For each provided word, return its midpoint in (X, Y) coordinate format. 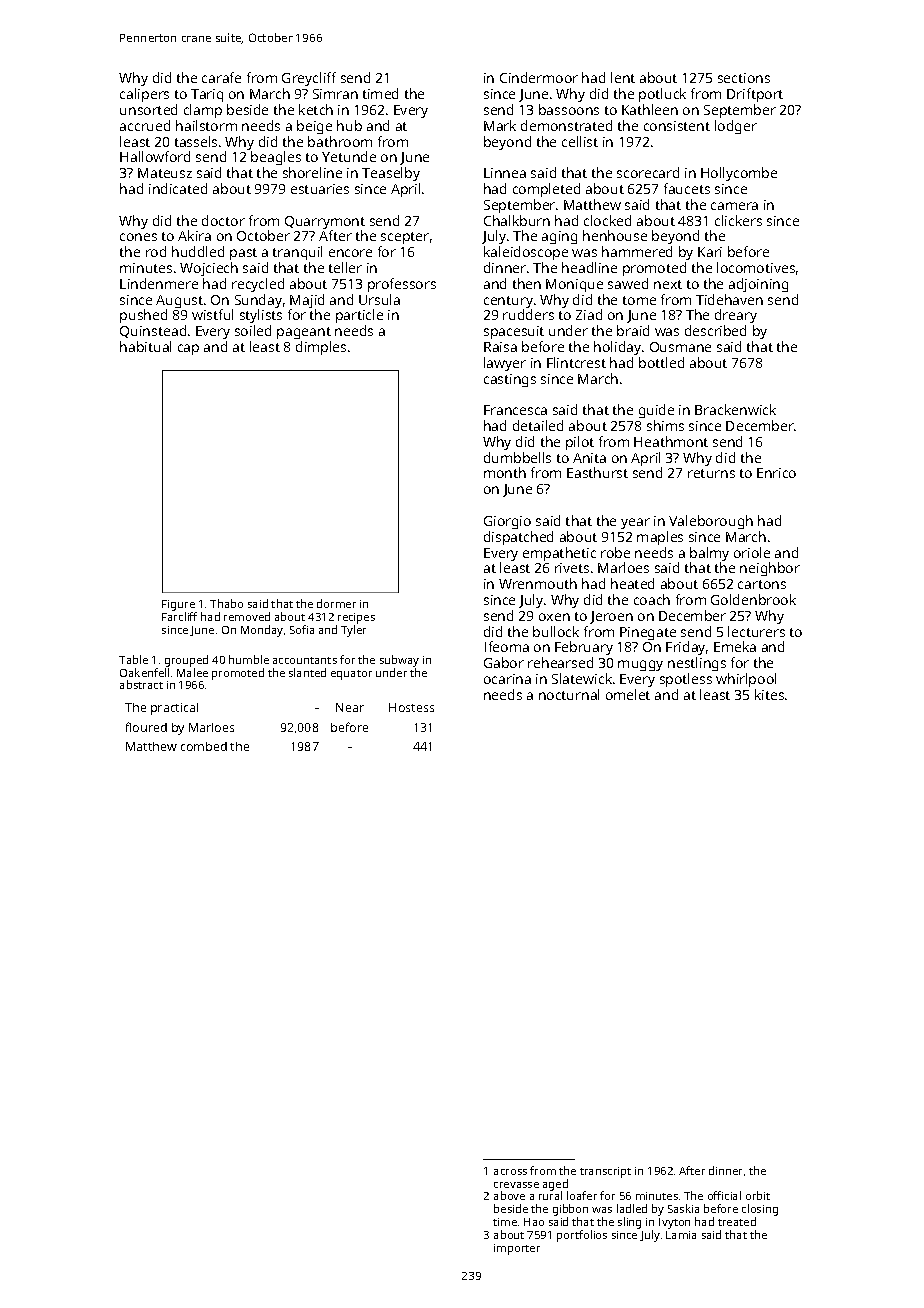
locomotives (756, 267)
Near (350, 707)
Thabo (226, 603)
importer (517, 1249)
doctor (223, 220)
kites (769, 694)
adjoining (758, 285)
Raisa (500, 347)
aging (559, 237)
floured (146, 727)
